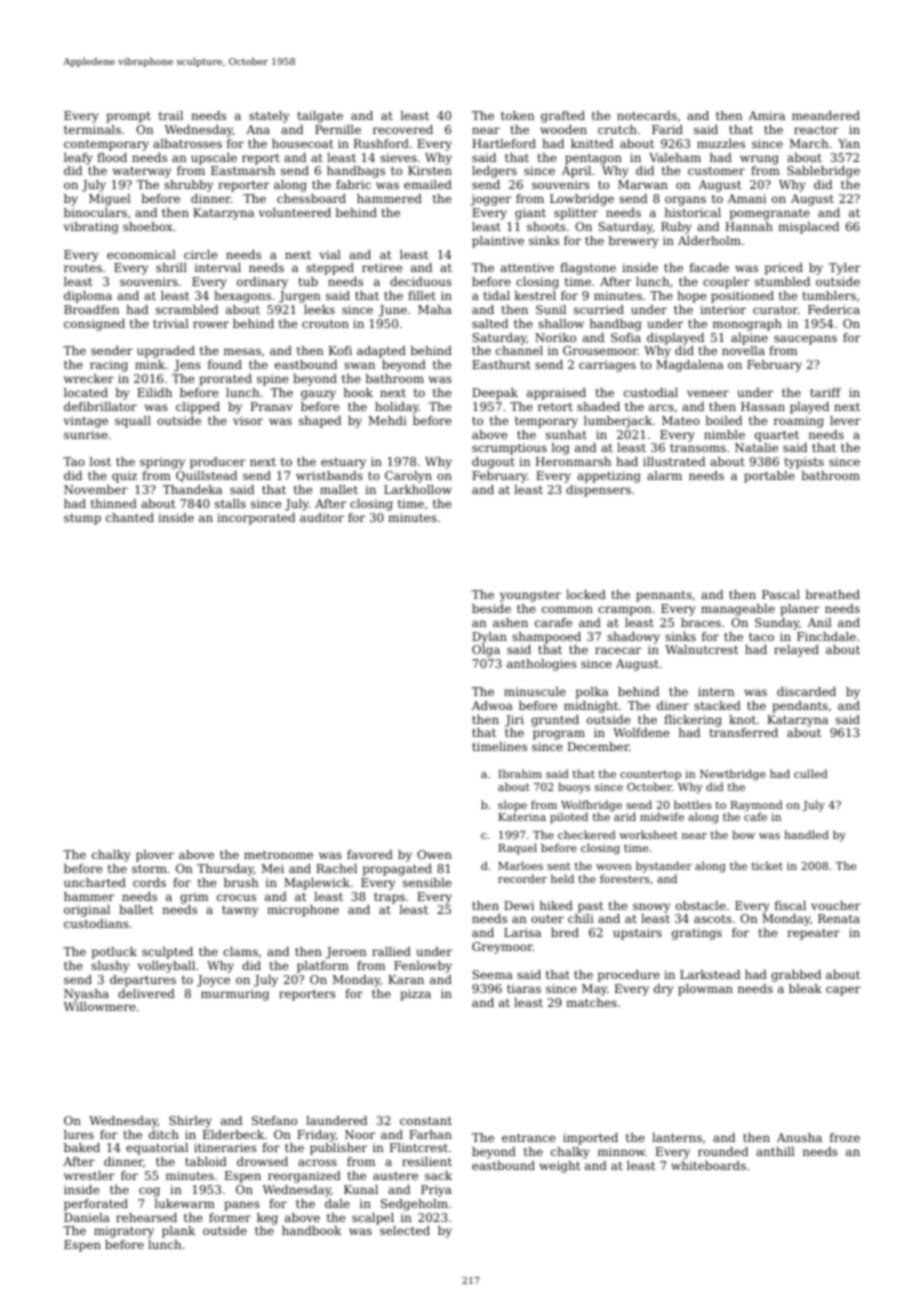 The width and height of the document is (924, 1308). What do you see at coordinates (124, 1232) in the document?
I see `migratory` at bounding box center [124, 1232].
